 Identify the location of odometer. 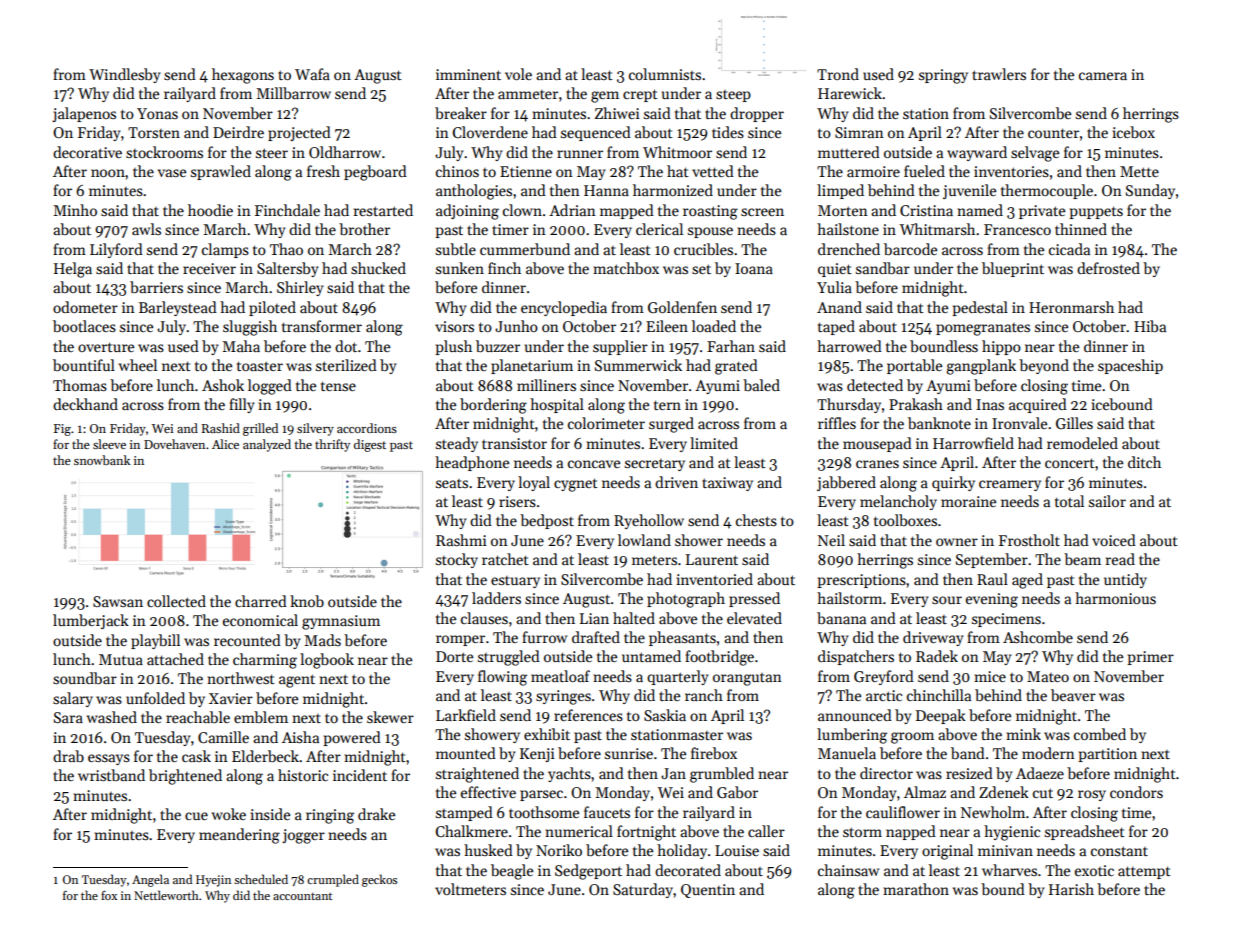
(85, 307).
